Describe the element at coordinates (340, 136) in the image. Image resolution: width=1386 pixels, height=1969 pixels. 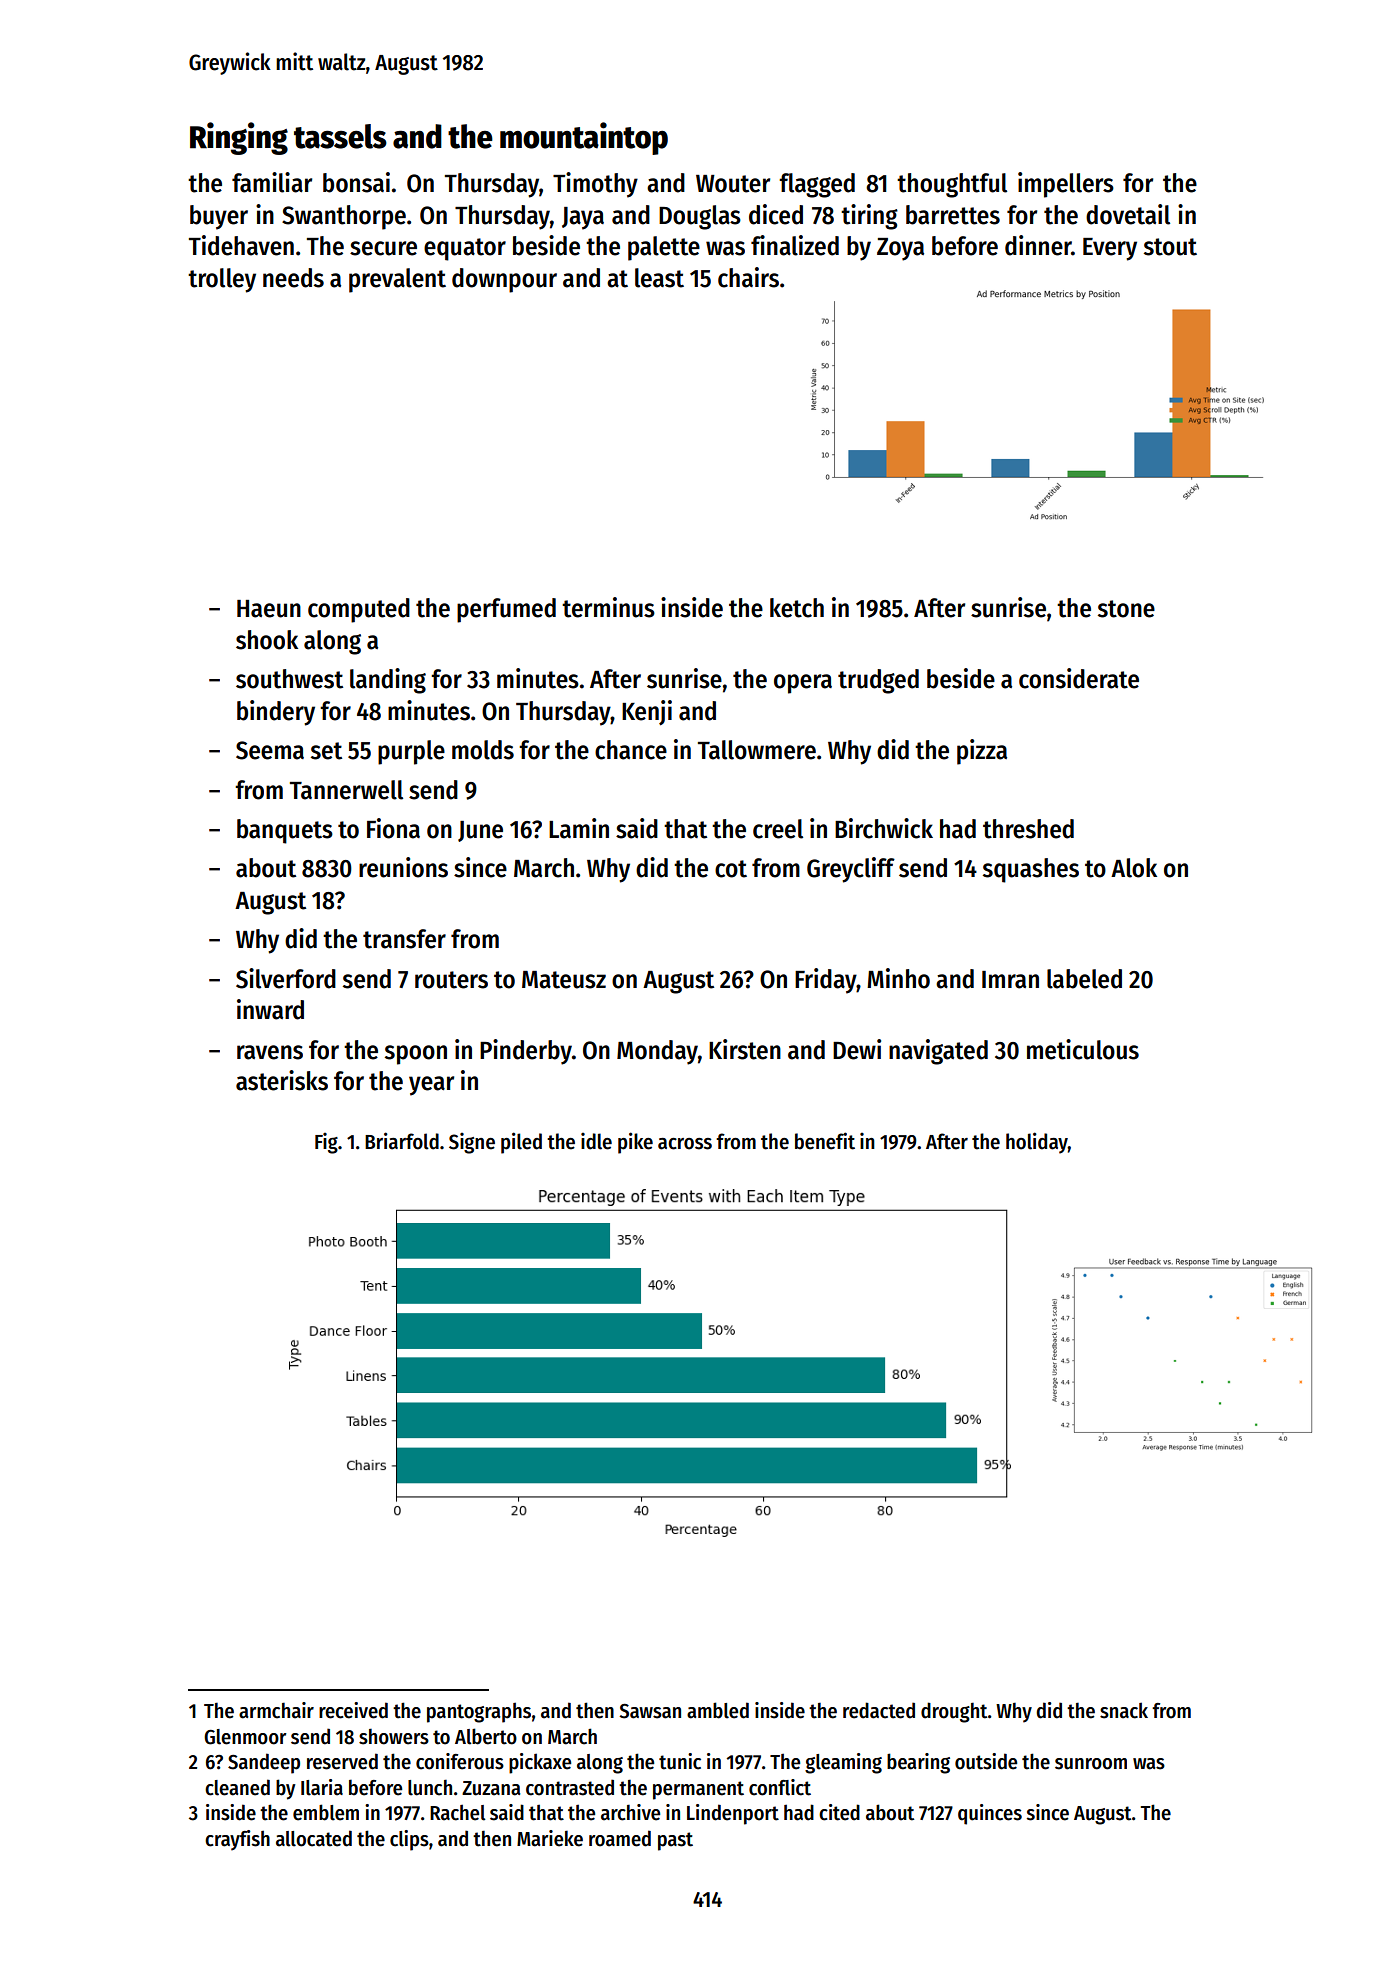
I see `tassels` at that location.
